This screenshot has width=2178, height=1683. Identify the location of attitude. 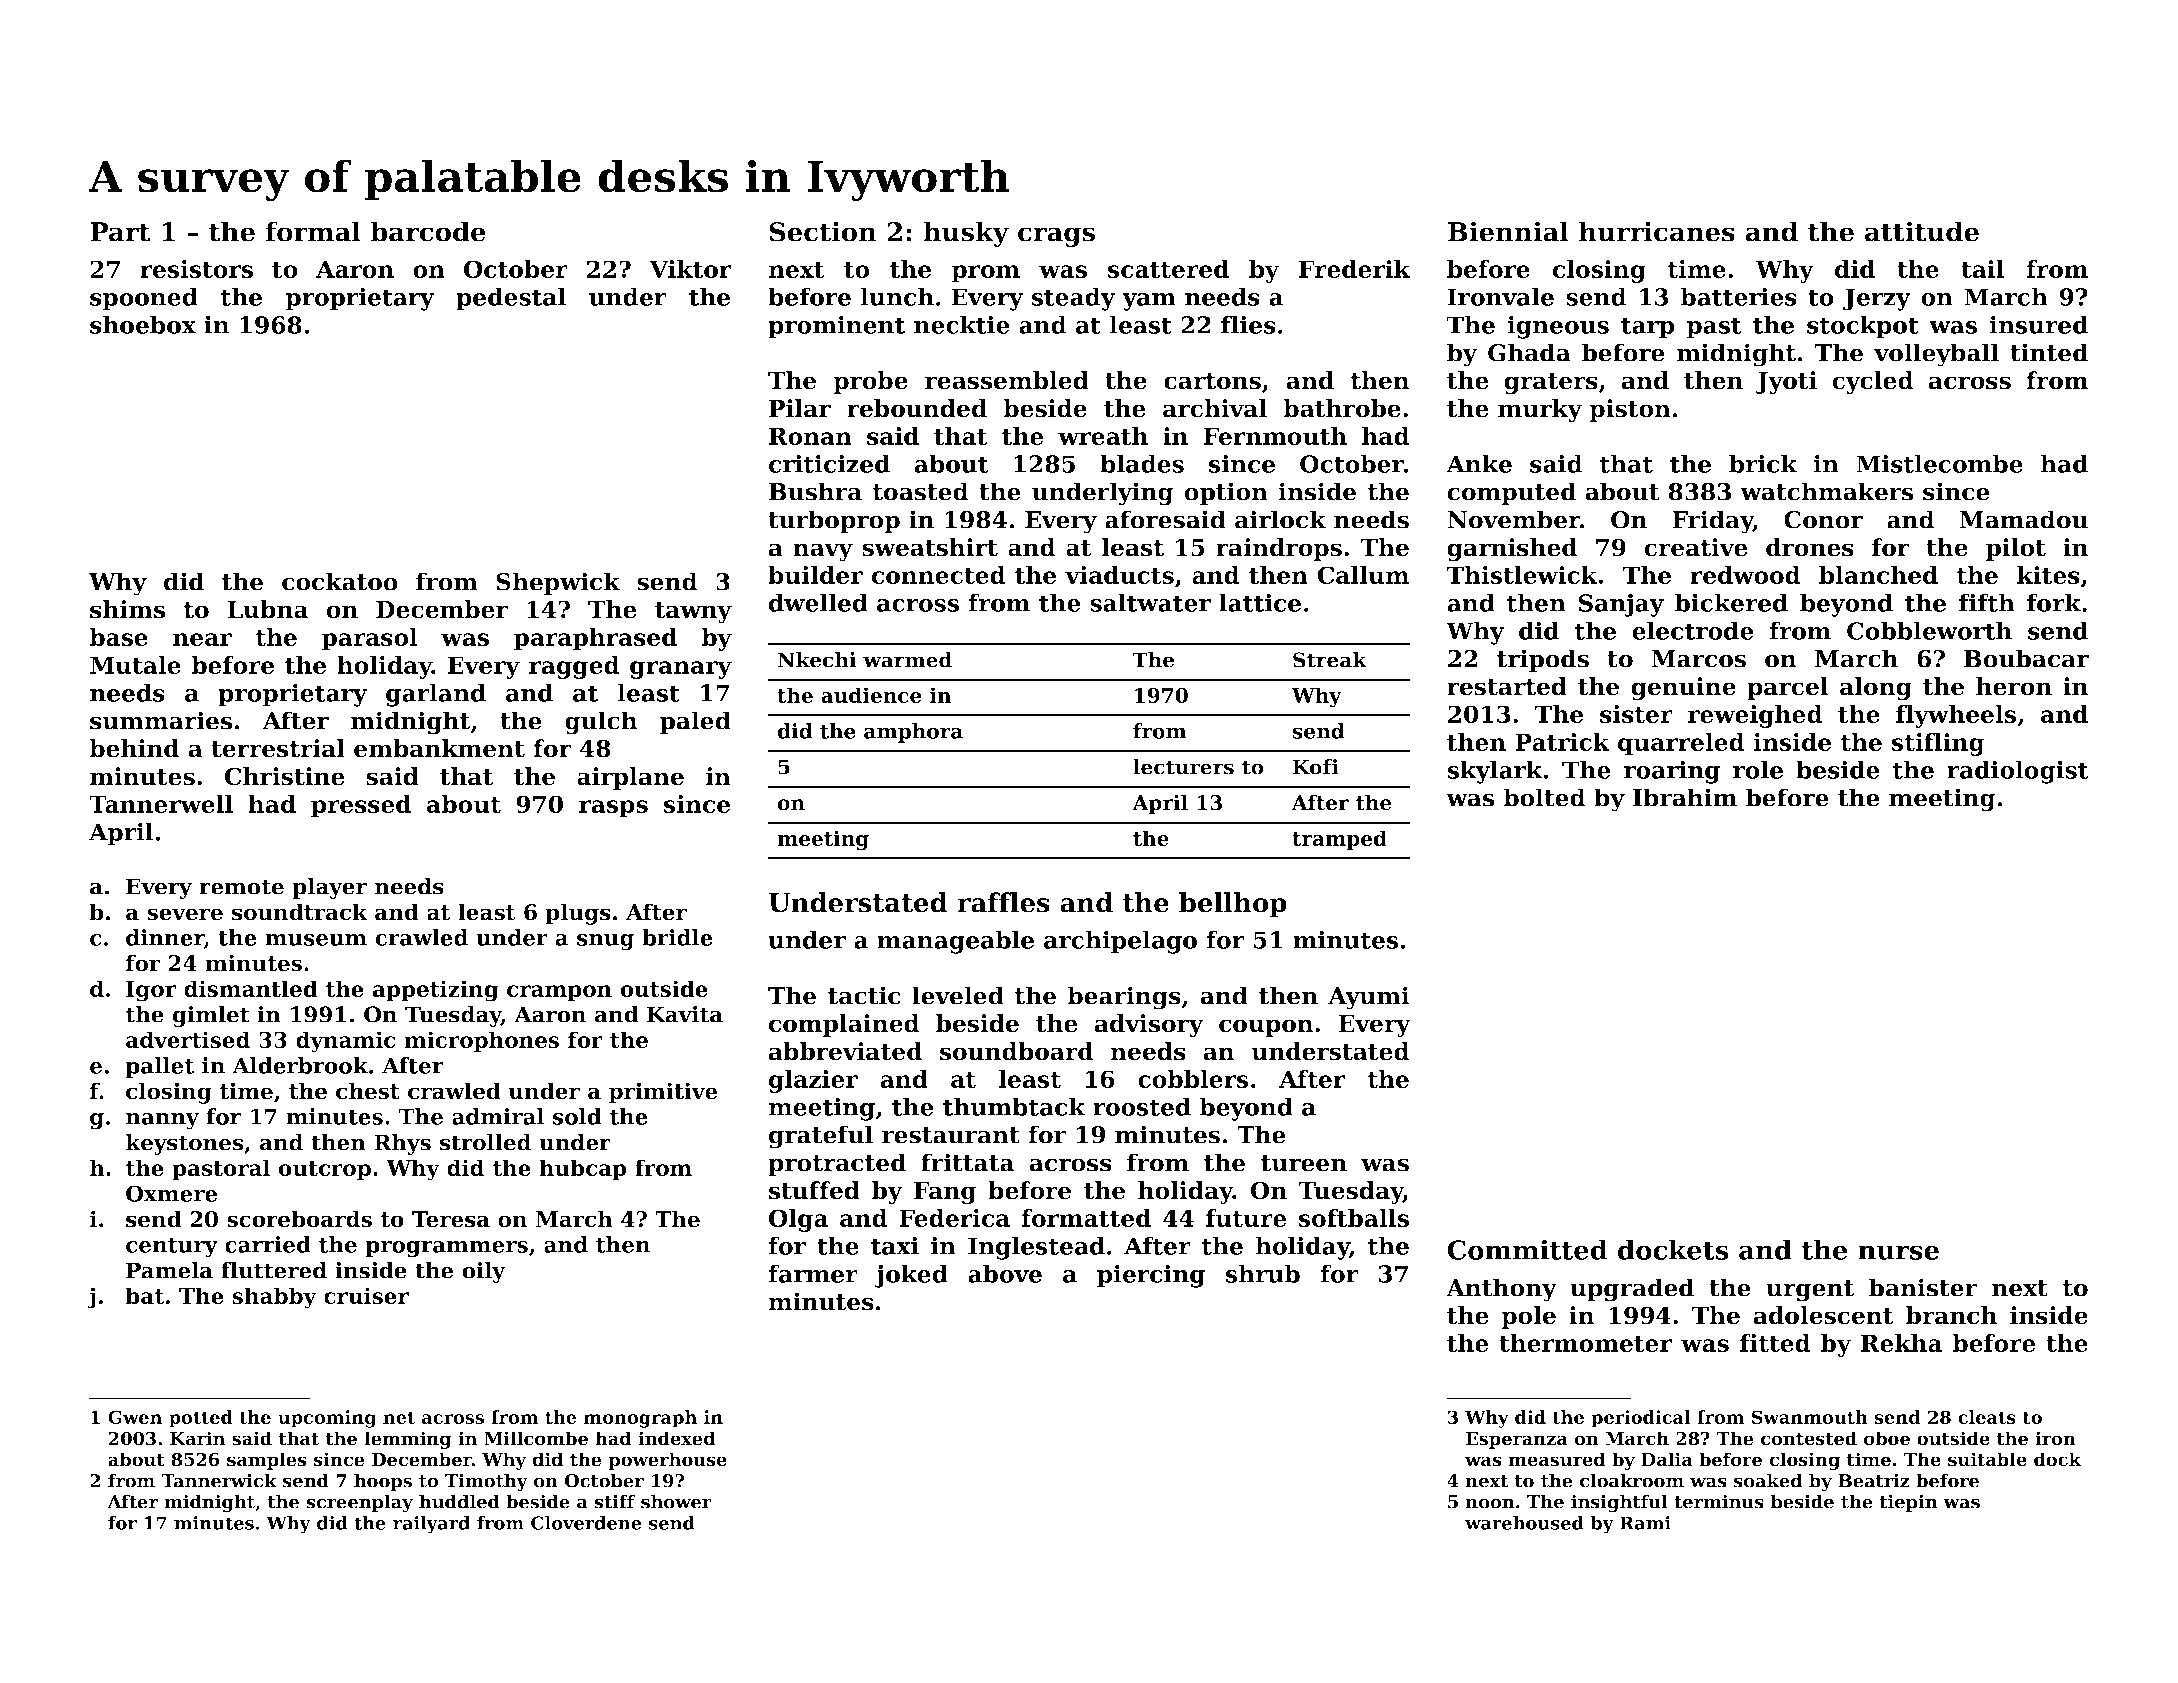
(1922, 231).
